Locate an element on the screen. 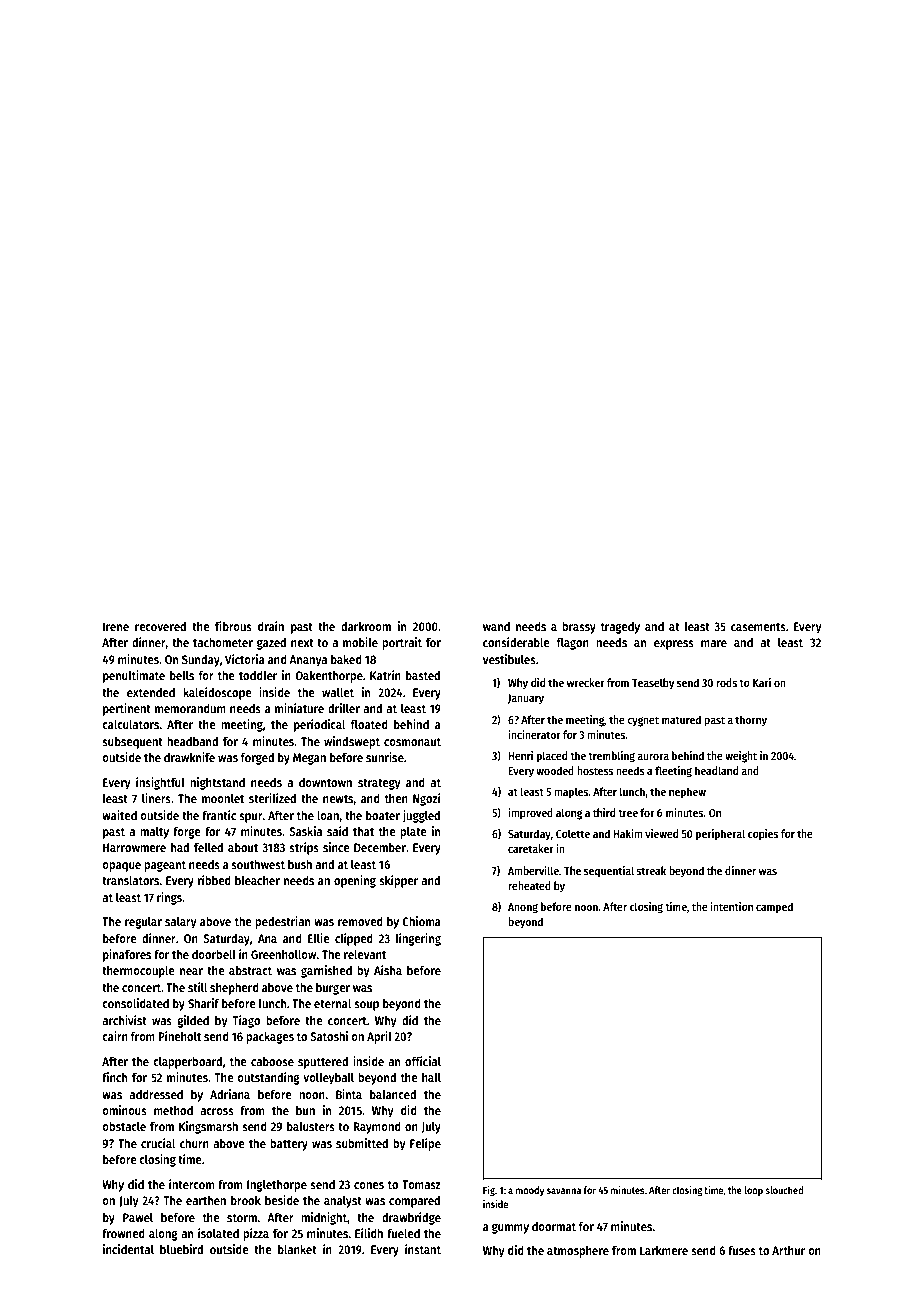  Aisha is located at coordinates (388, 970).
